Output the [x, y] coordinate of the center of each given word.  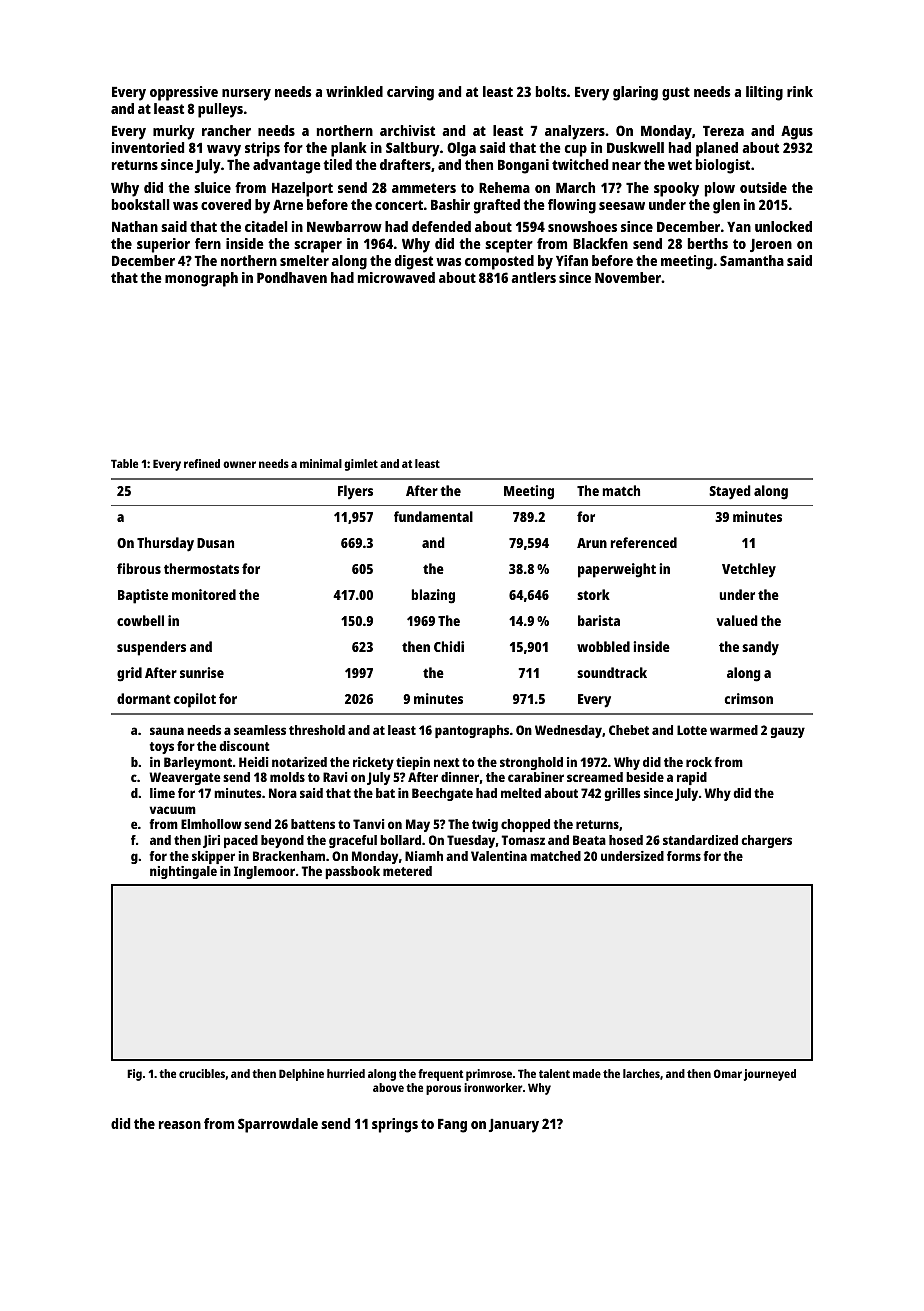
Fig [134, 1075]
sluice [212, 187]
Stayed [730, 492]
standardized [700, 840]
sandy [760, 648]
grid [129, 674]
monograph [201, 279]
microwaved [396, 277]
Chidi [449, 646]
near [626, 166]
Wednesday [568, 731]
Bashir [450, 204]
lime [162, 793]
